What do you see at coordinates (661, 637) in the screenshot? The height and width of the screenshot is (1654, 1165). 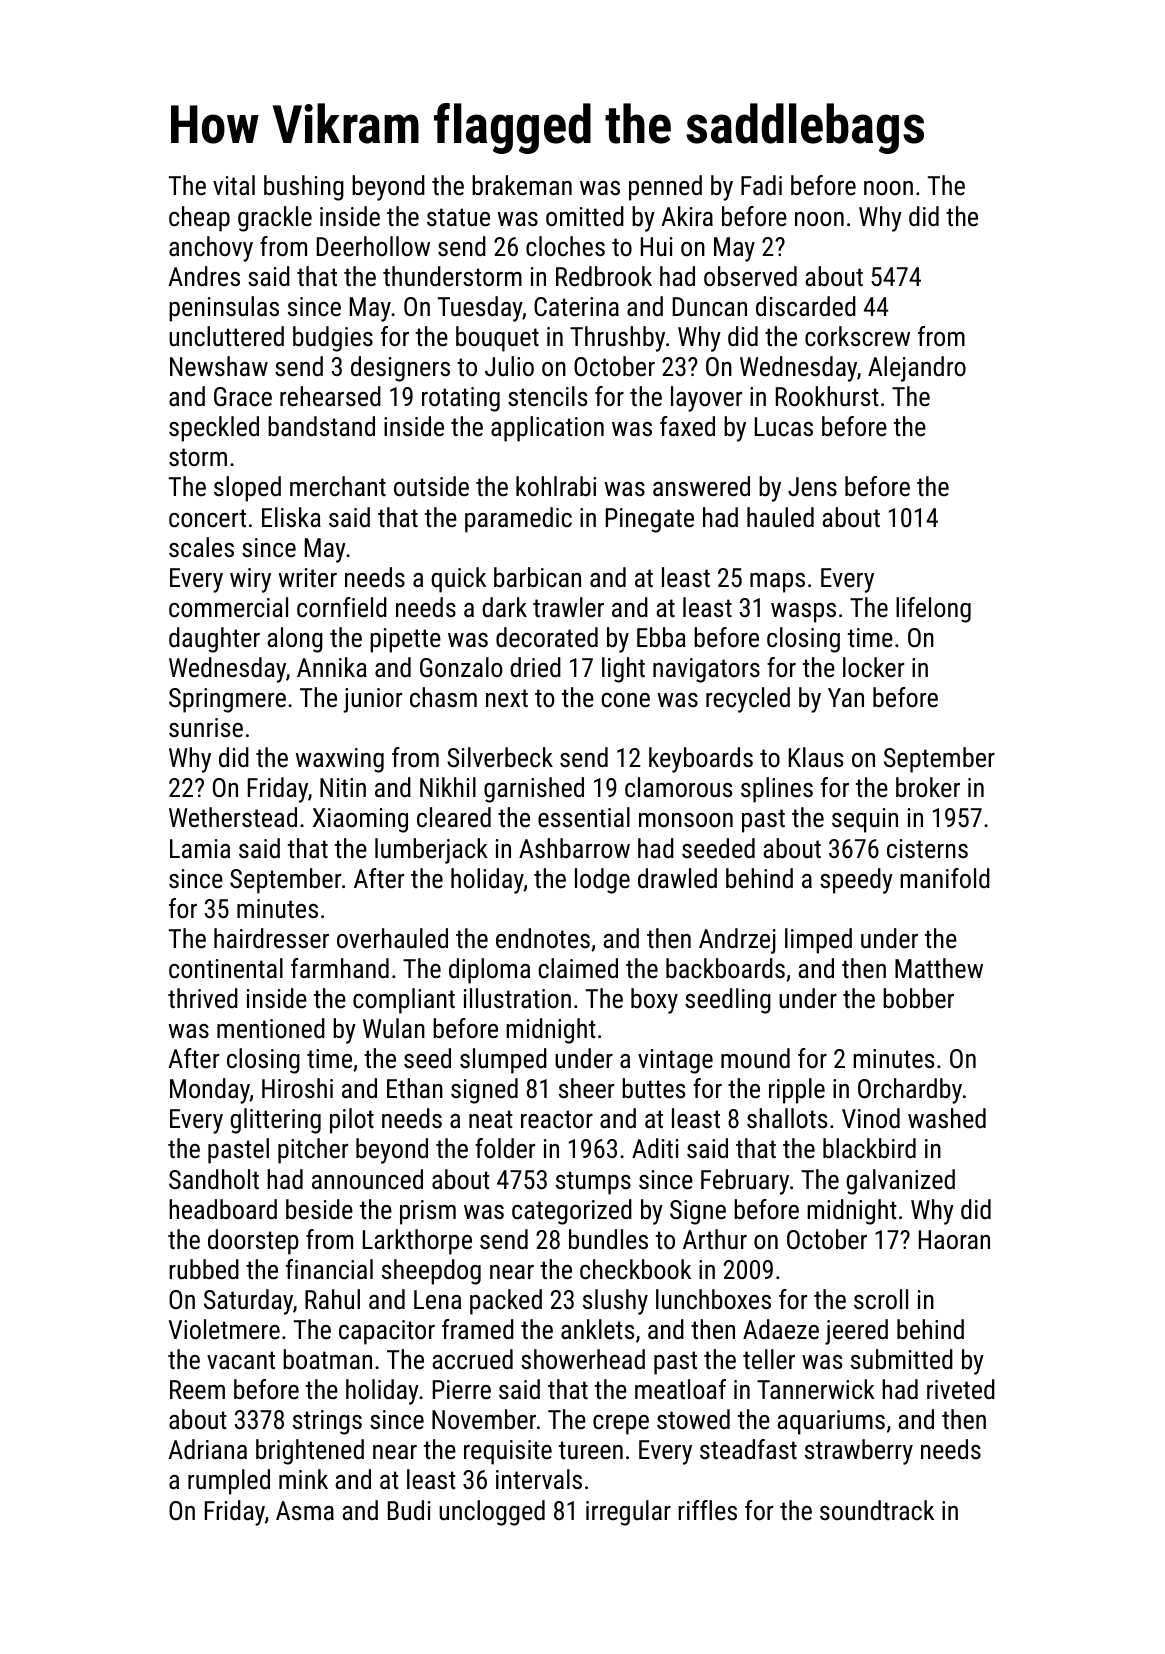 I see `Ebba` at bounding box center [661, 637].
